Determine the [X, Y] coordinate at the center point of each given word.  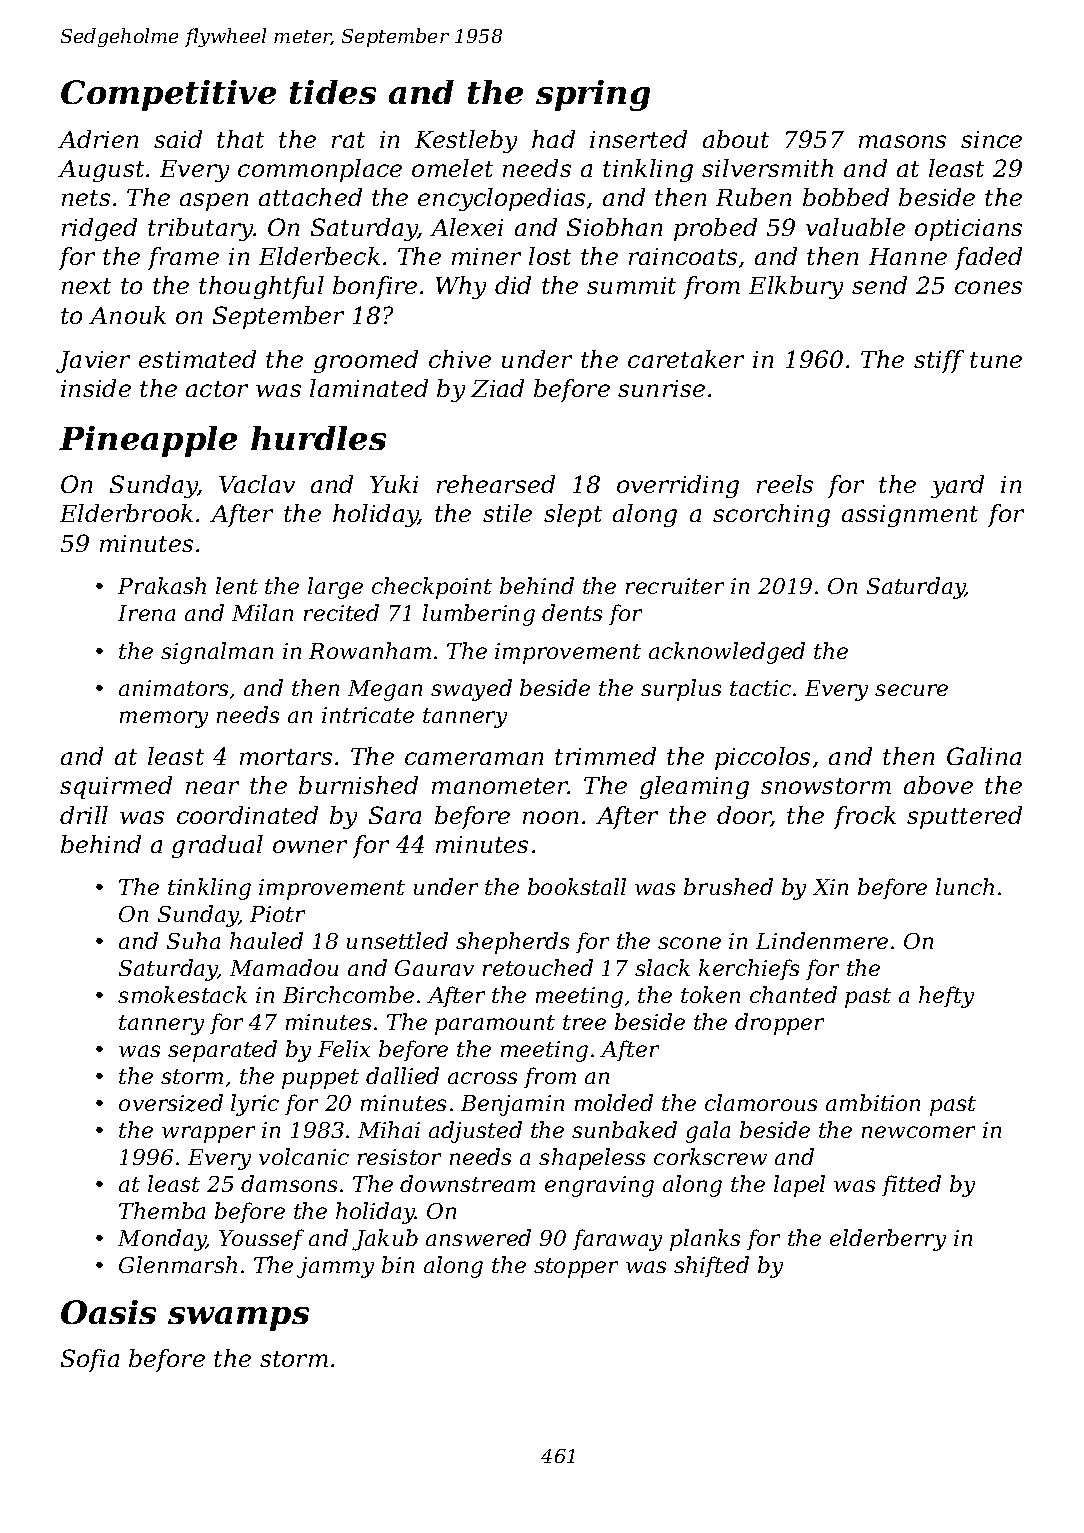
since [991, 139]
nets [86, 198]
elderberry [888, 1240]
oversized [171, 1103]
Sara [395, 815]
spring [593, 95]
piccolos [762, 758]
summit [631, 285]
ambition [873, 1102]
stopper [576, 1268]
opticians [968, 230]
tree [584, 1022]
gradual [217, 846]
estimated [197, 359]
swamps [238, 1319]
